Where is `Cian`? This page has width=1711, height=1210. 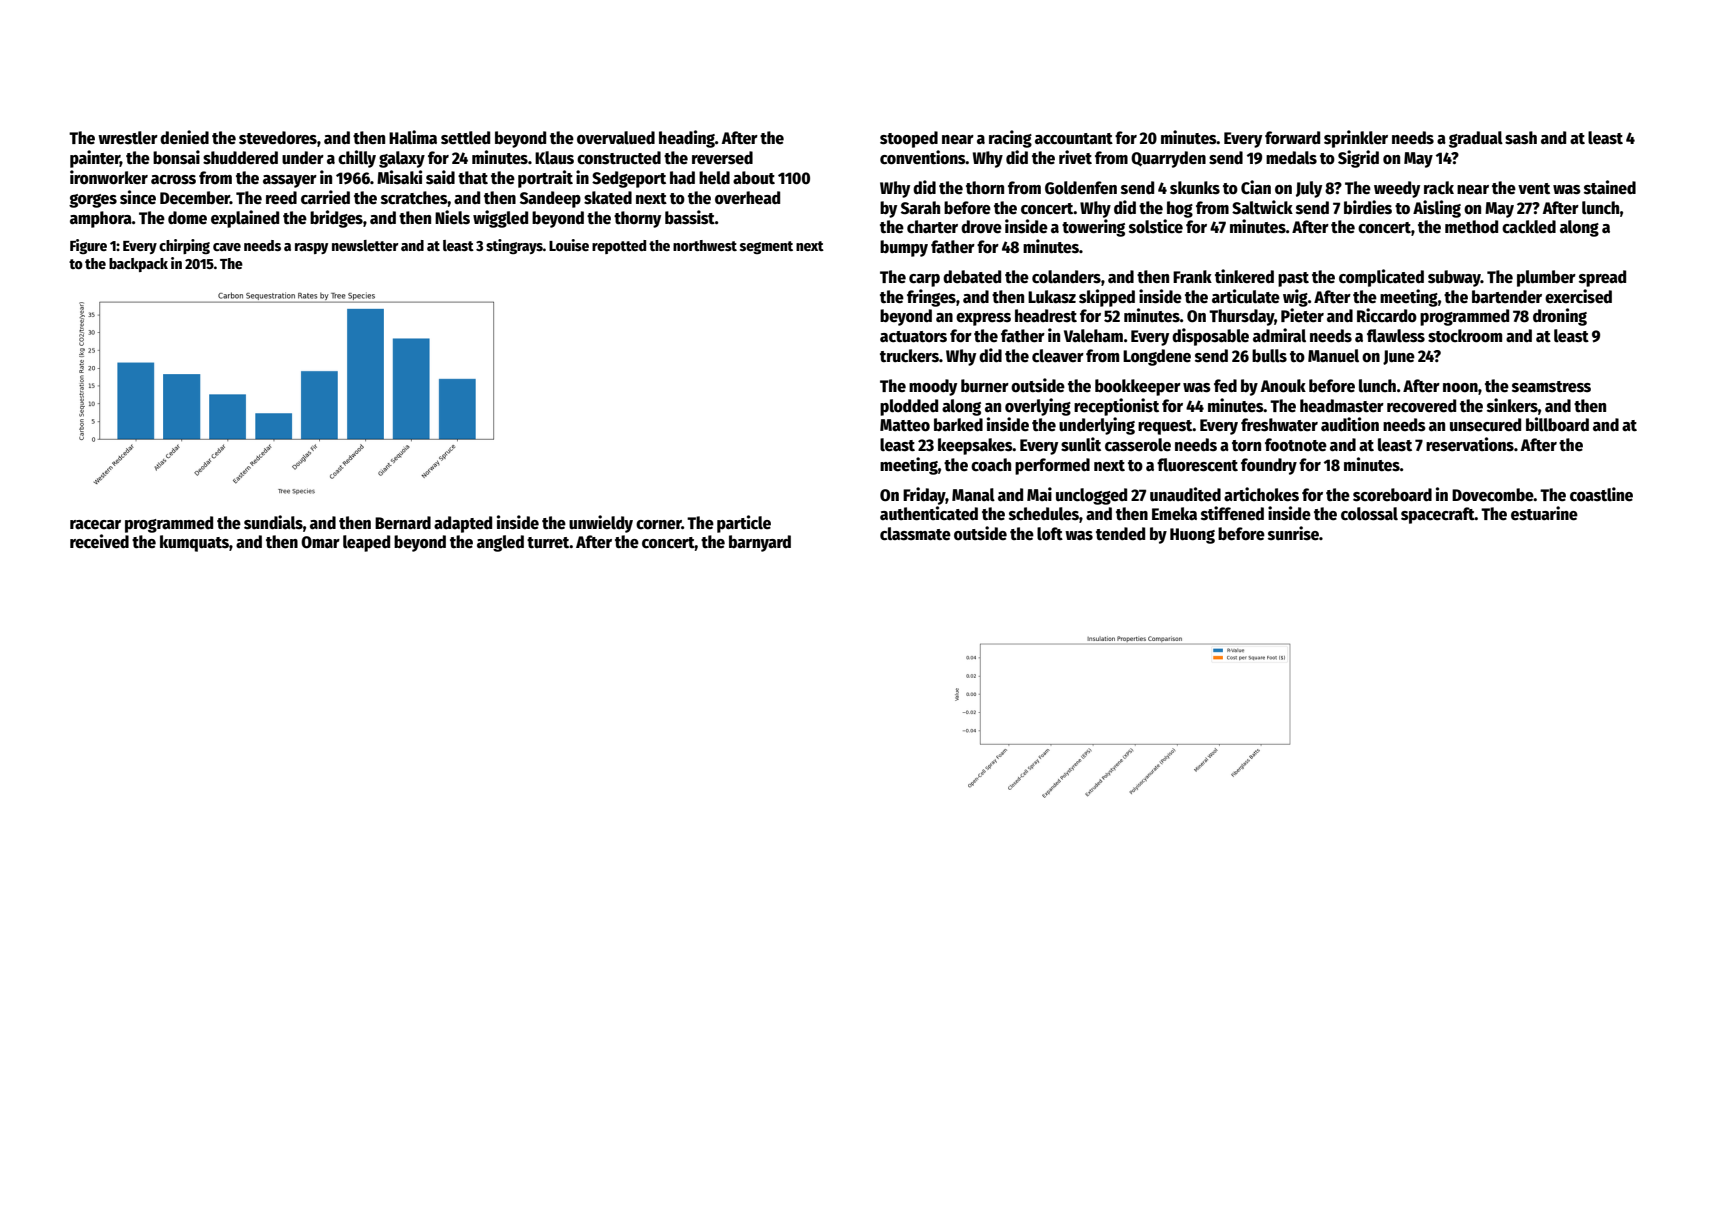 Cian is located at coordinates (1256, 187).
